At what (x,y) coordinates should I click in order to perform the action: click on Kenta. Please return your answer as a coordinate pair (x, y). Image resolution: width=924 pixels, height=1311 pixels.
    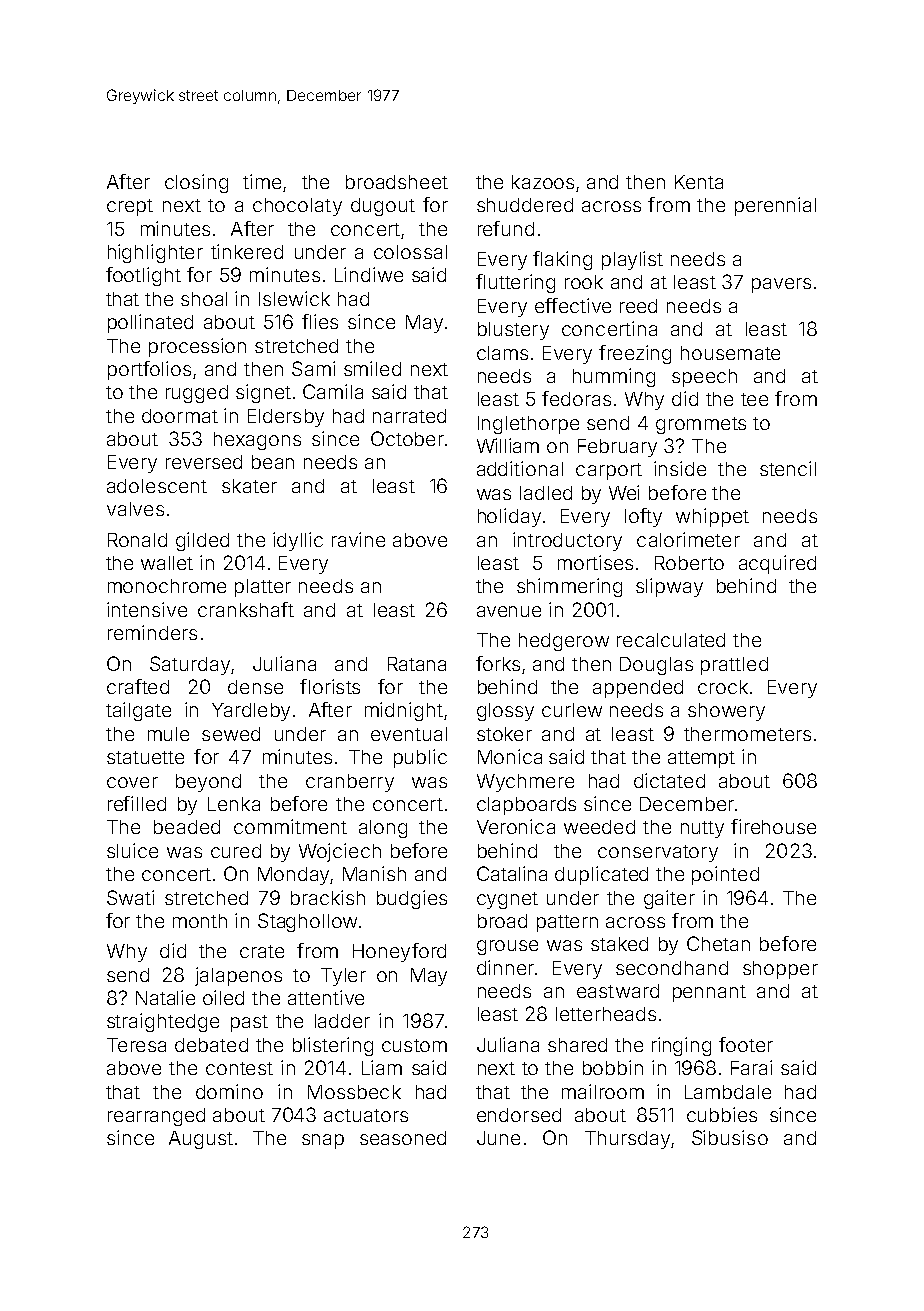
    Looking at the image, I should click on (699, 182).
